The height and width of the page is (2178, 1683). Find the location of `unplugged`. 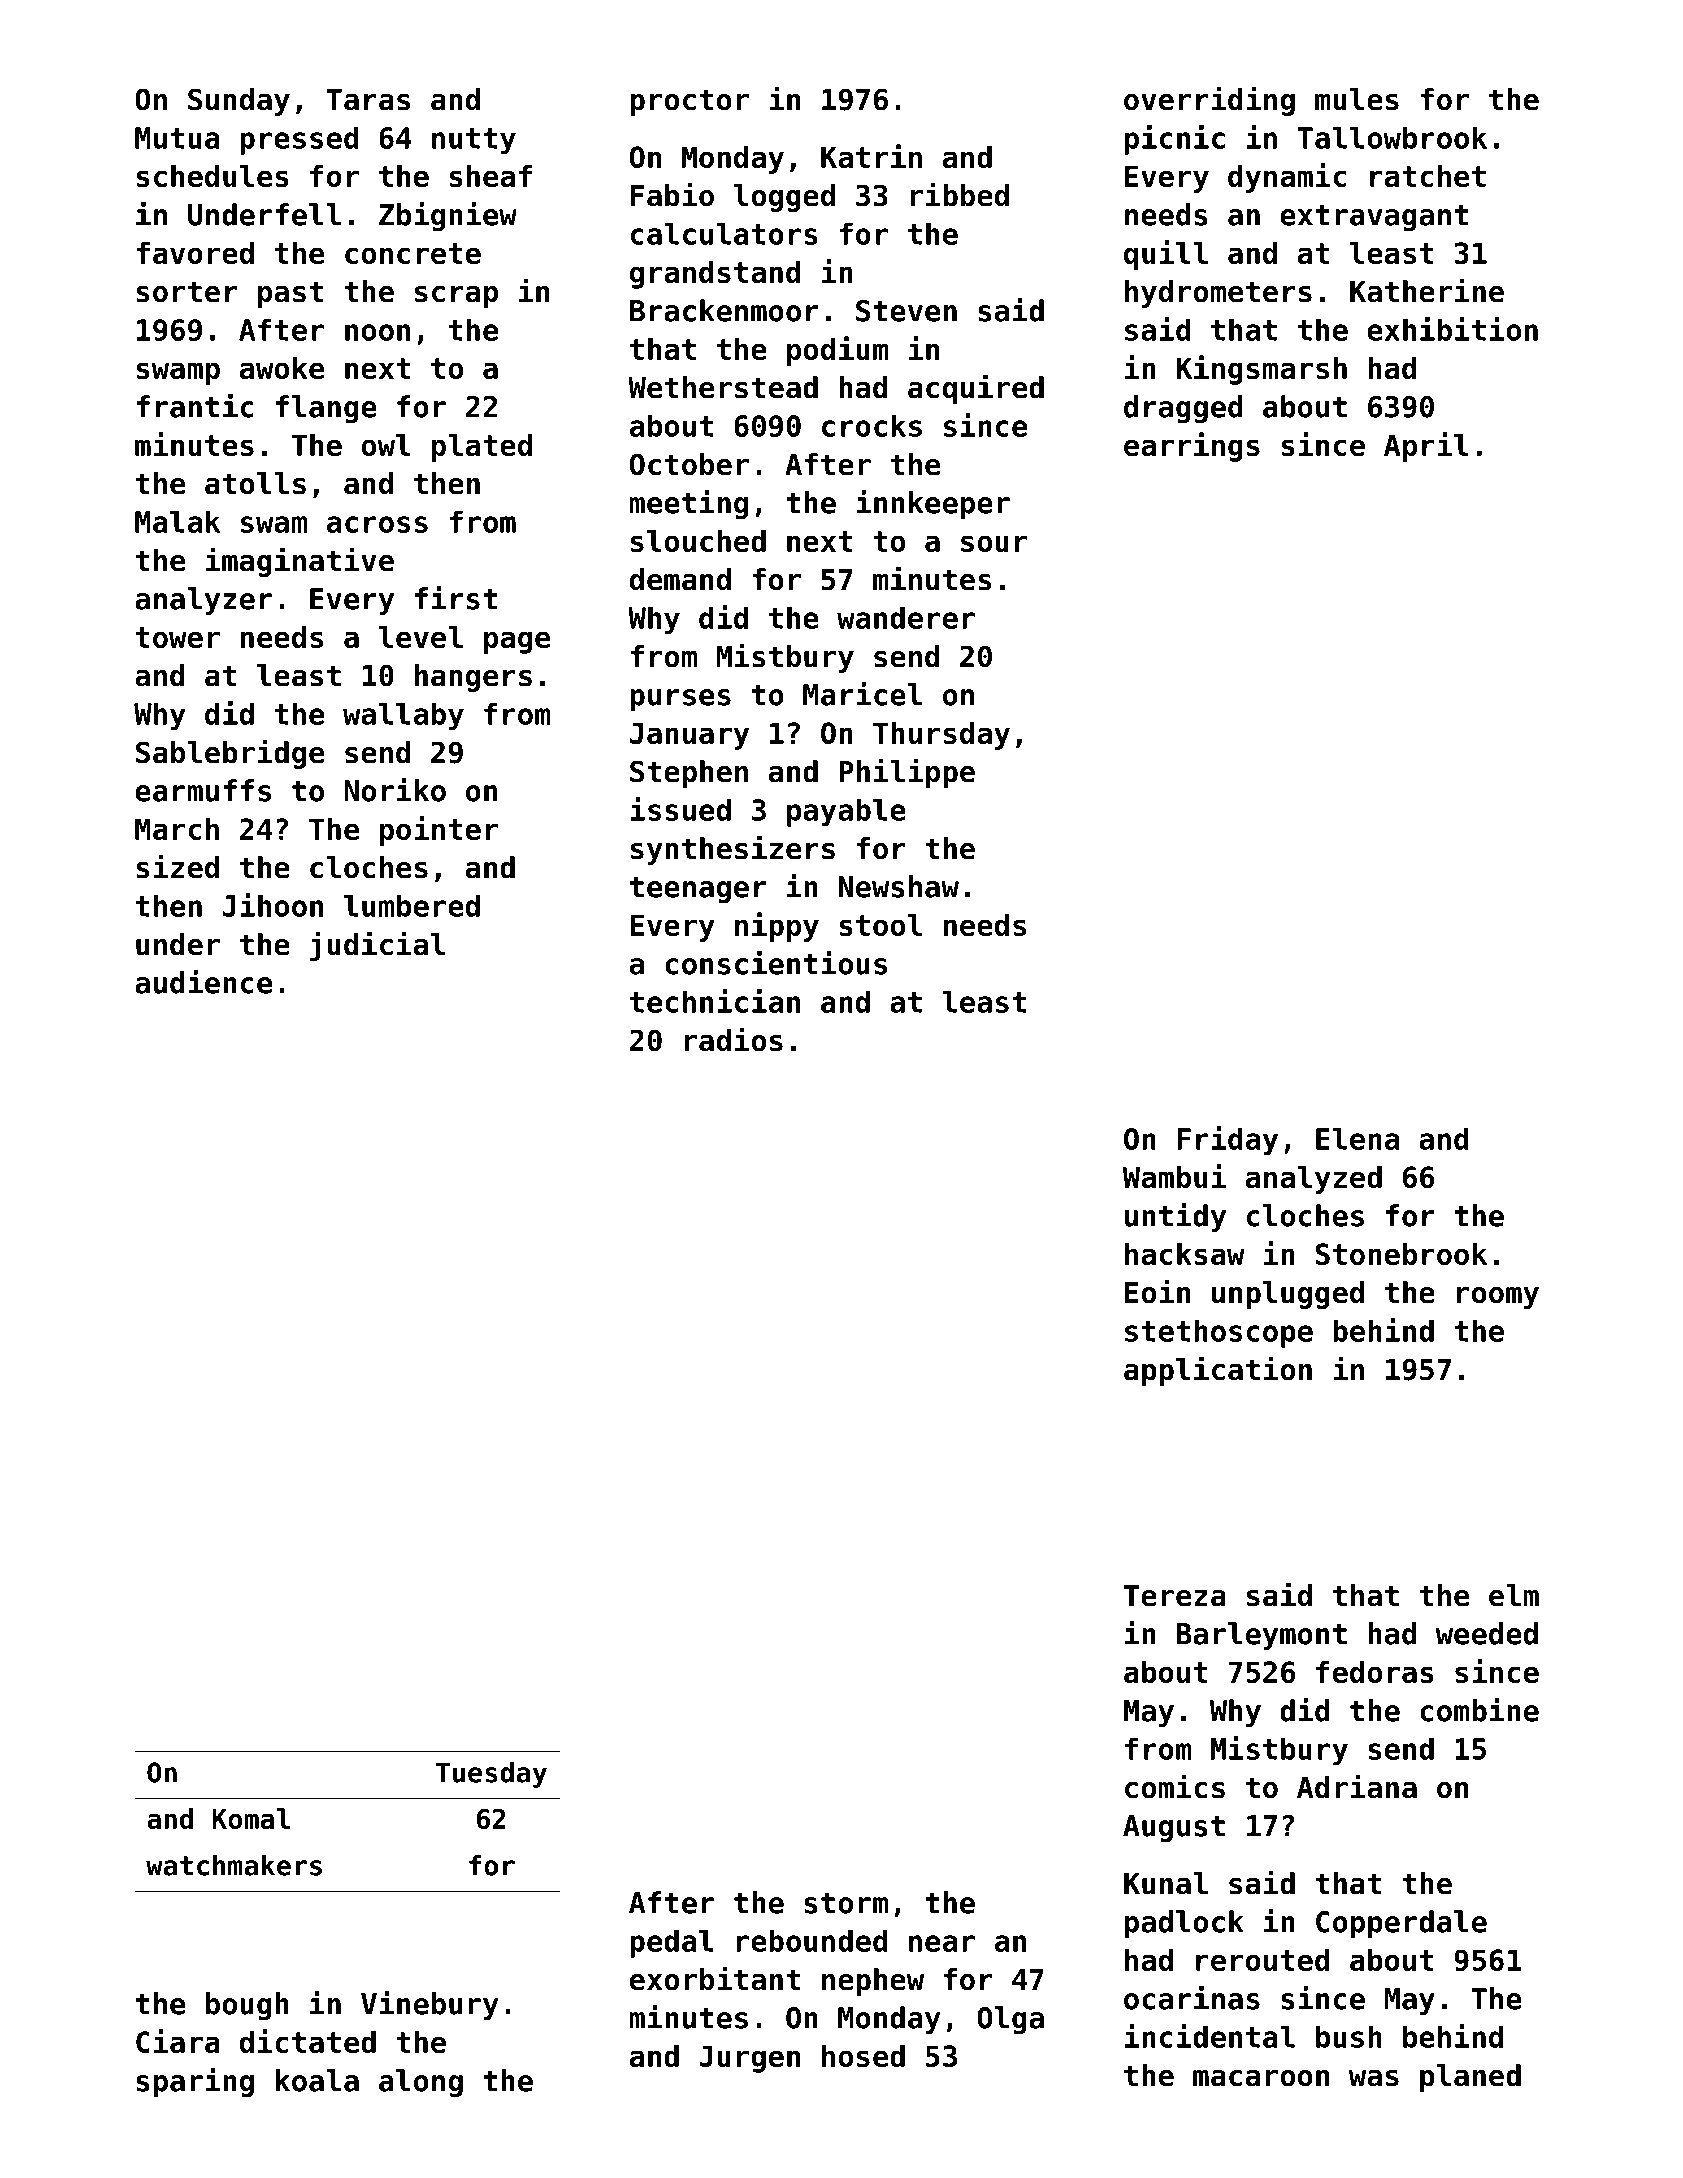

unplugged is located at coordinates (1288, 1295).
